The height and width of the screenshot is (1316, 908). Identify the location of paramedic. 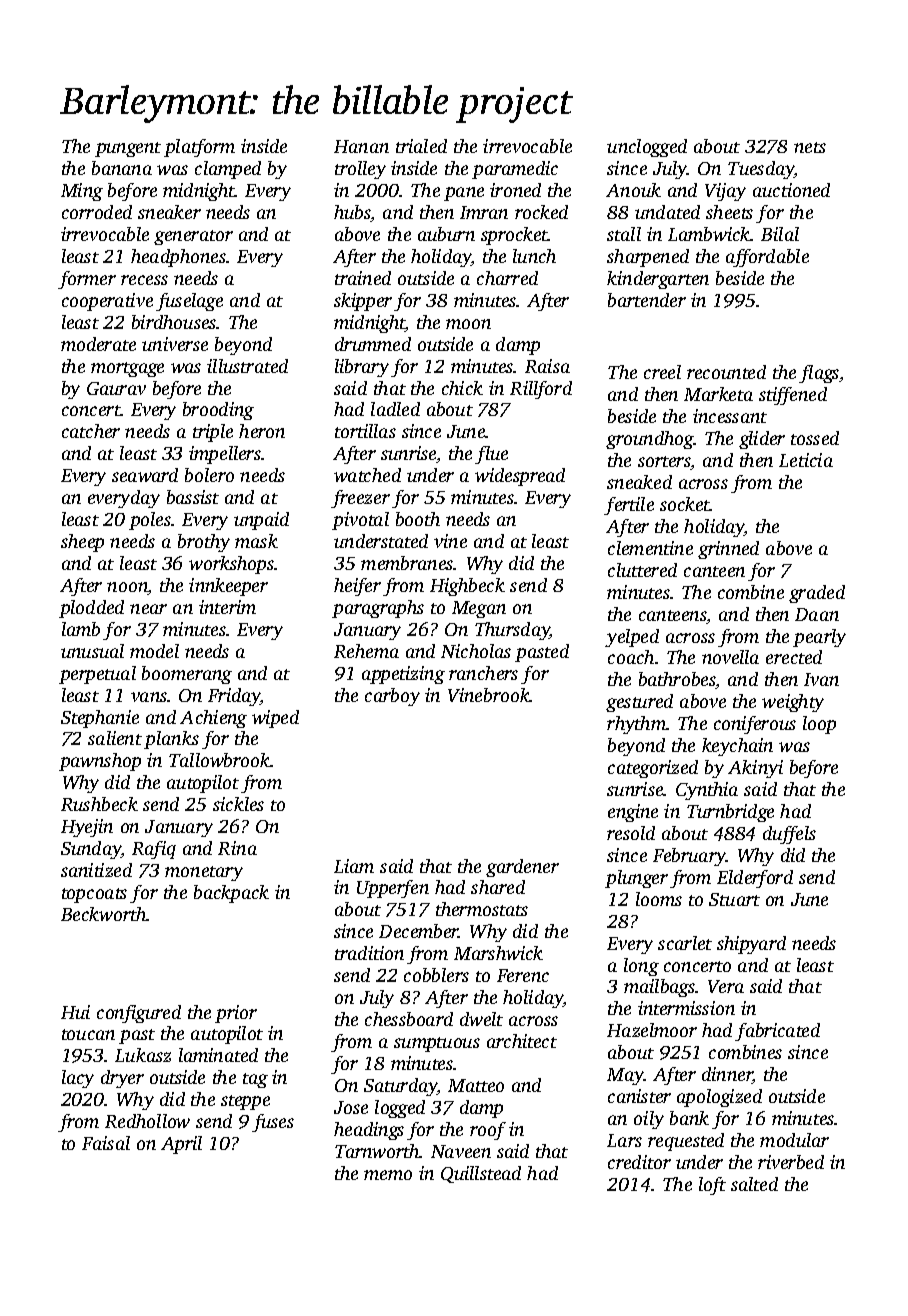
(515, 170).
